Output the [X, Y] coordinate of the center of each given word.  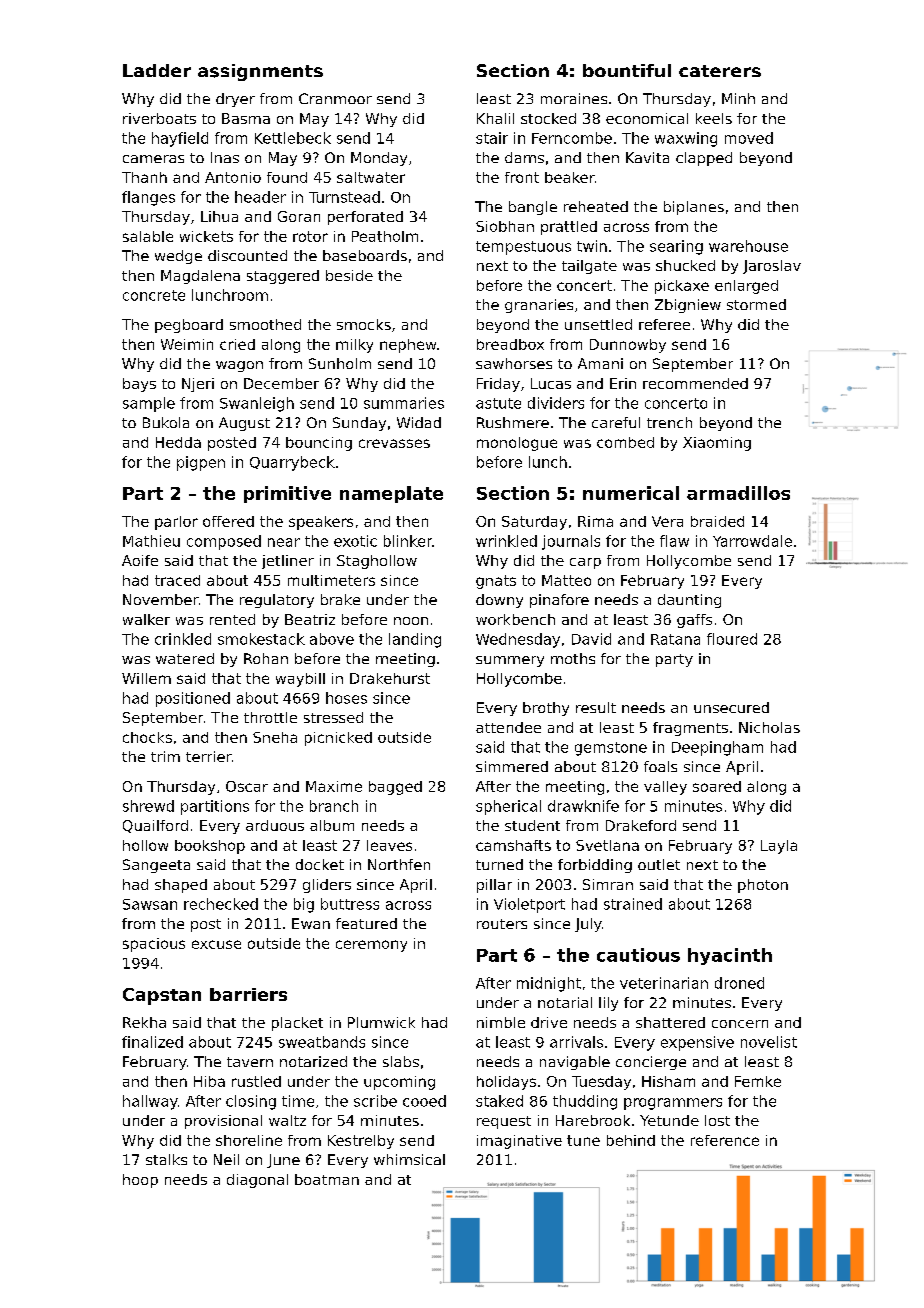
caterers [720, 71]
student [532, 825]
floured [732, 639]
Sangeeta [156, 866]
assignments [260, 72]
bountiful [627, 70]
